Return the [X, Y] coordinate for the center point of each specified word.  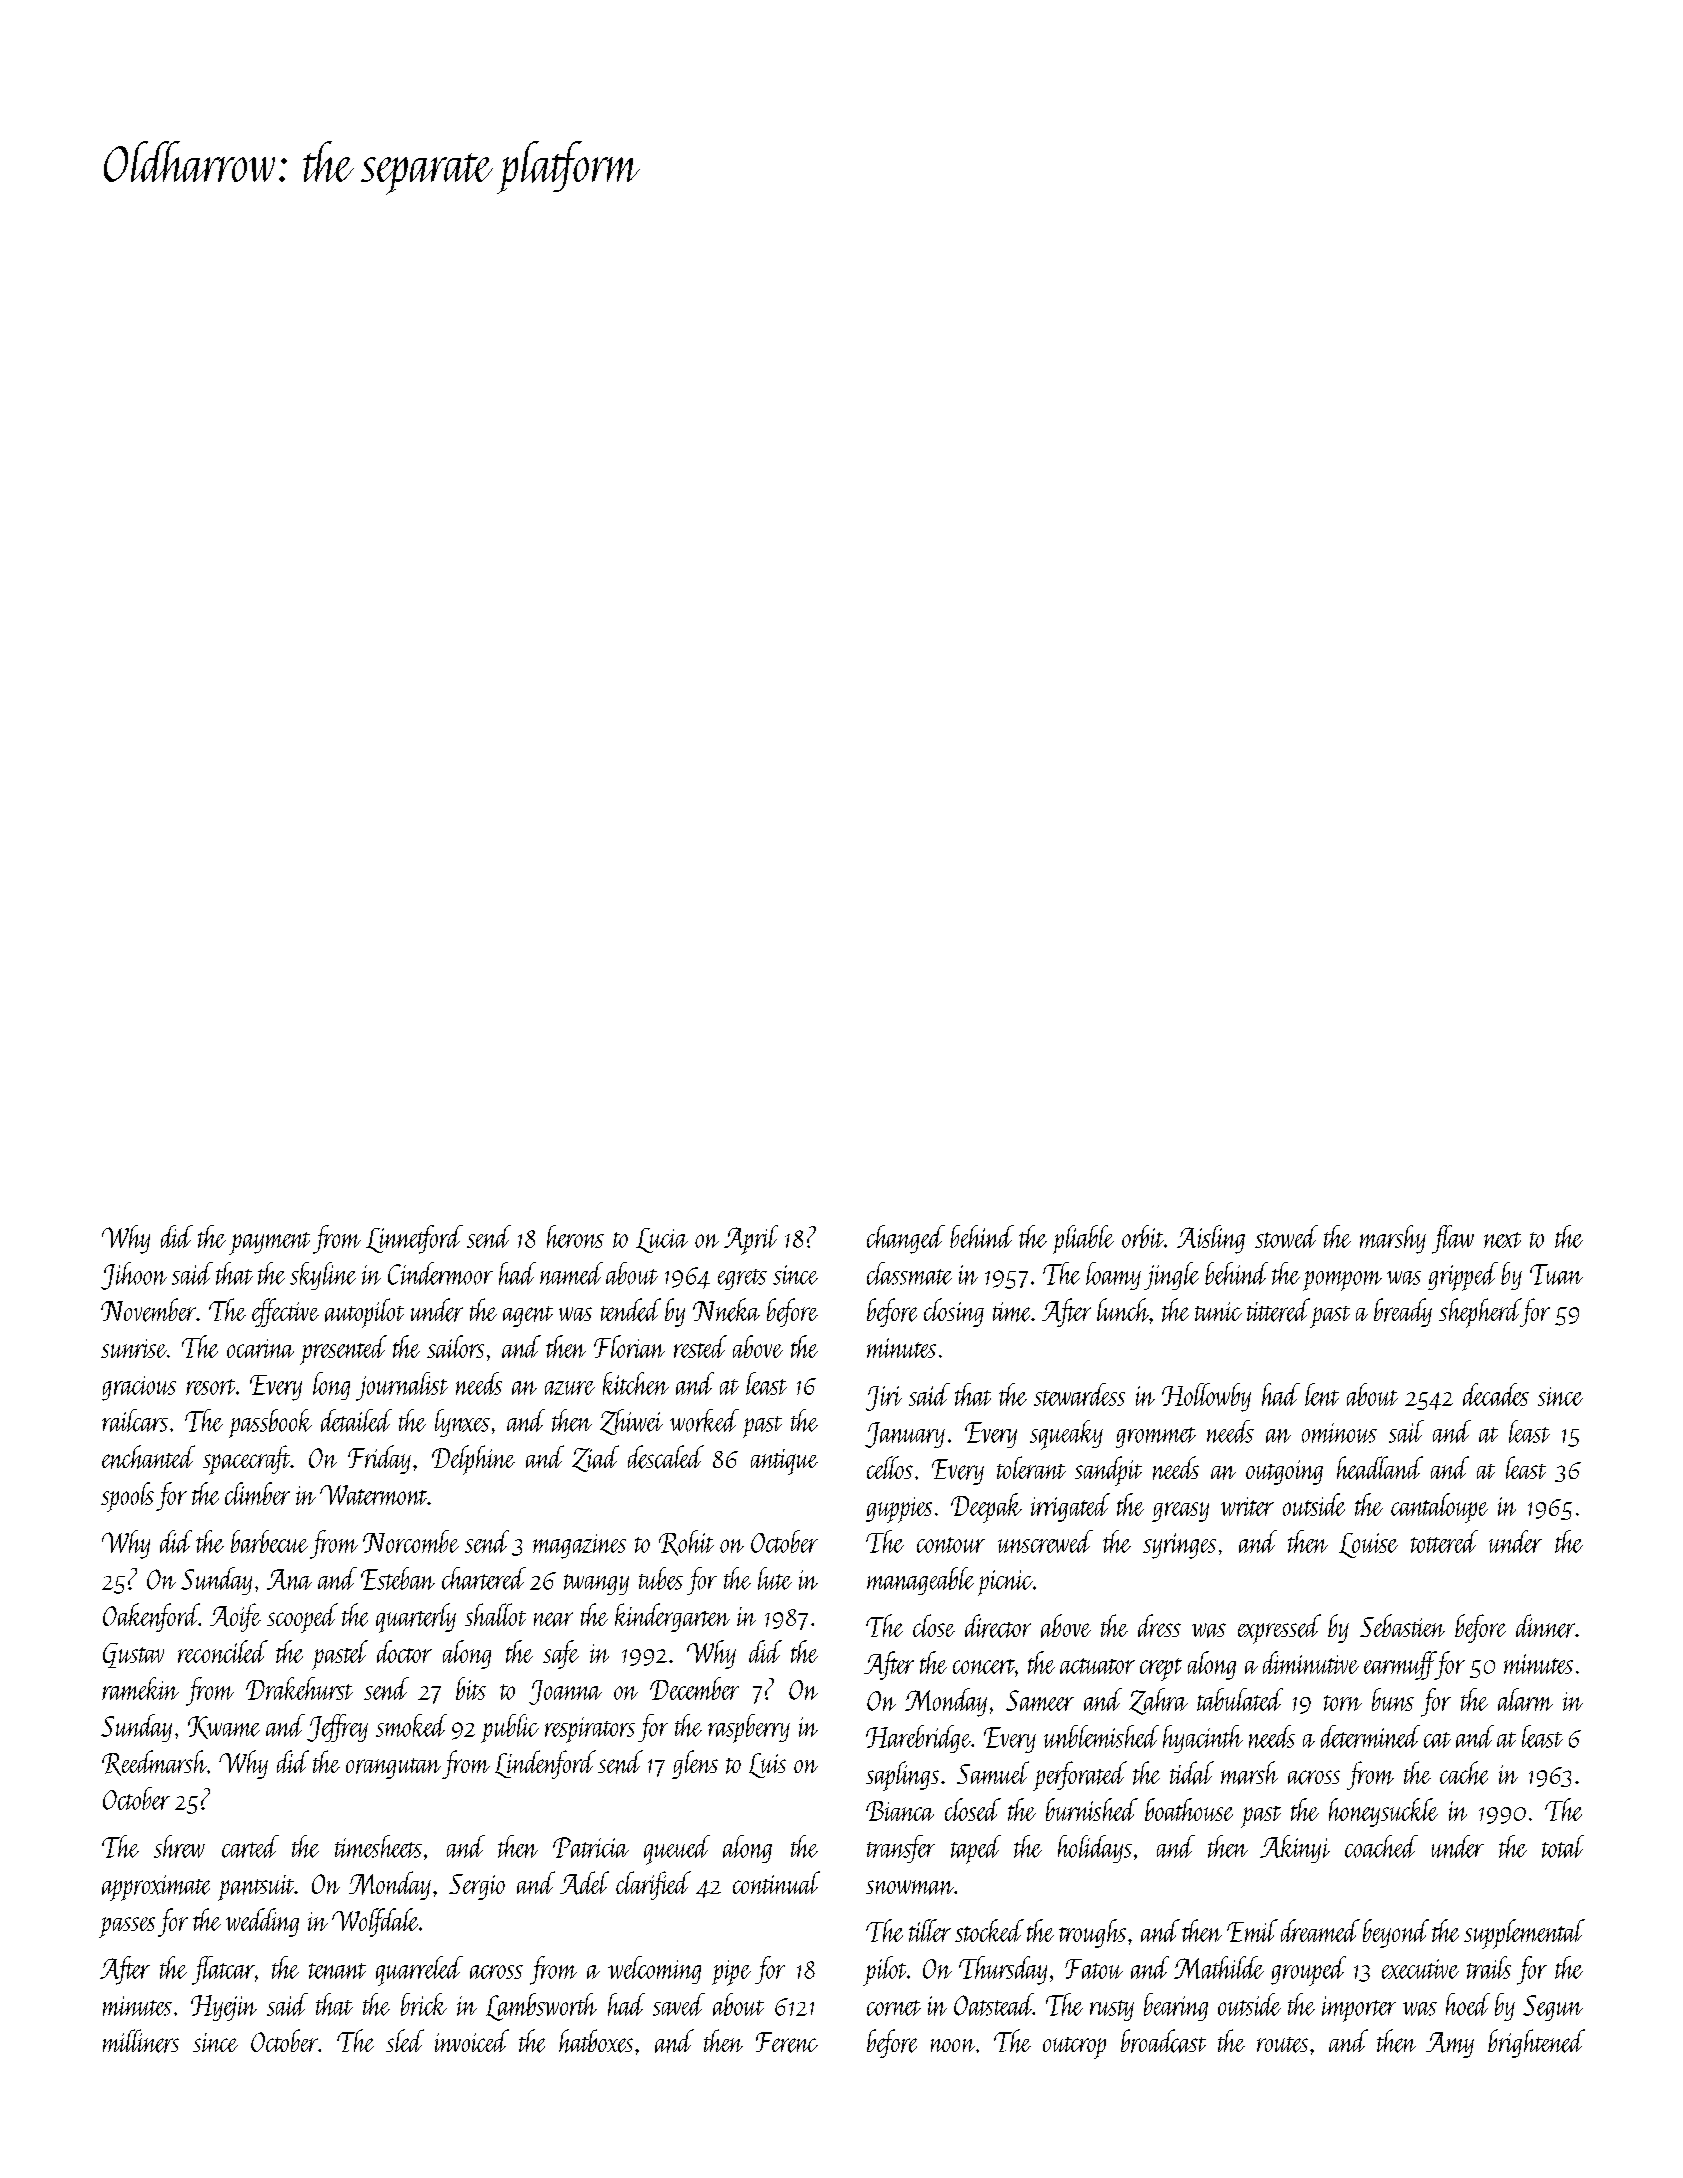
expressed [1279, 1629]
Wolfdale [375, 1922]
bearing [1176, 2007]
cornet [894, 2008]
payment [269, 1243]
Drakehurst [299, 1688]
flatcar [223, 1970]
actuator [1097, 1666]
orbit [1143, 1236]
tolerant [1031, 1467]
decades [1496, 1394]
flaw [1453, 1239]
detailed [356, 1420]
